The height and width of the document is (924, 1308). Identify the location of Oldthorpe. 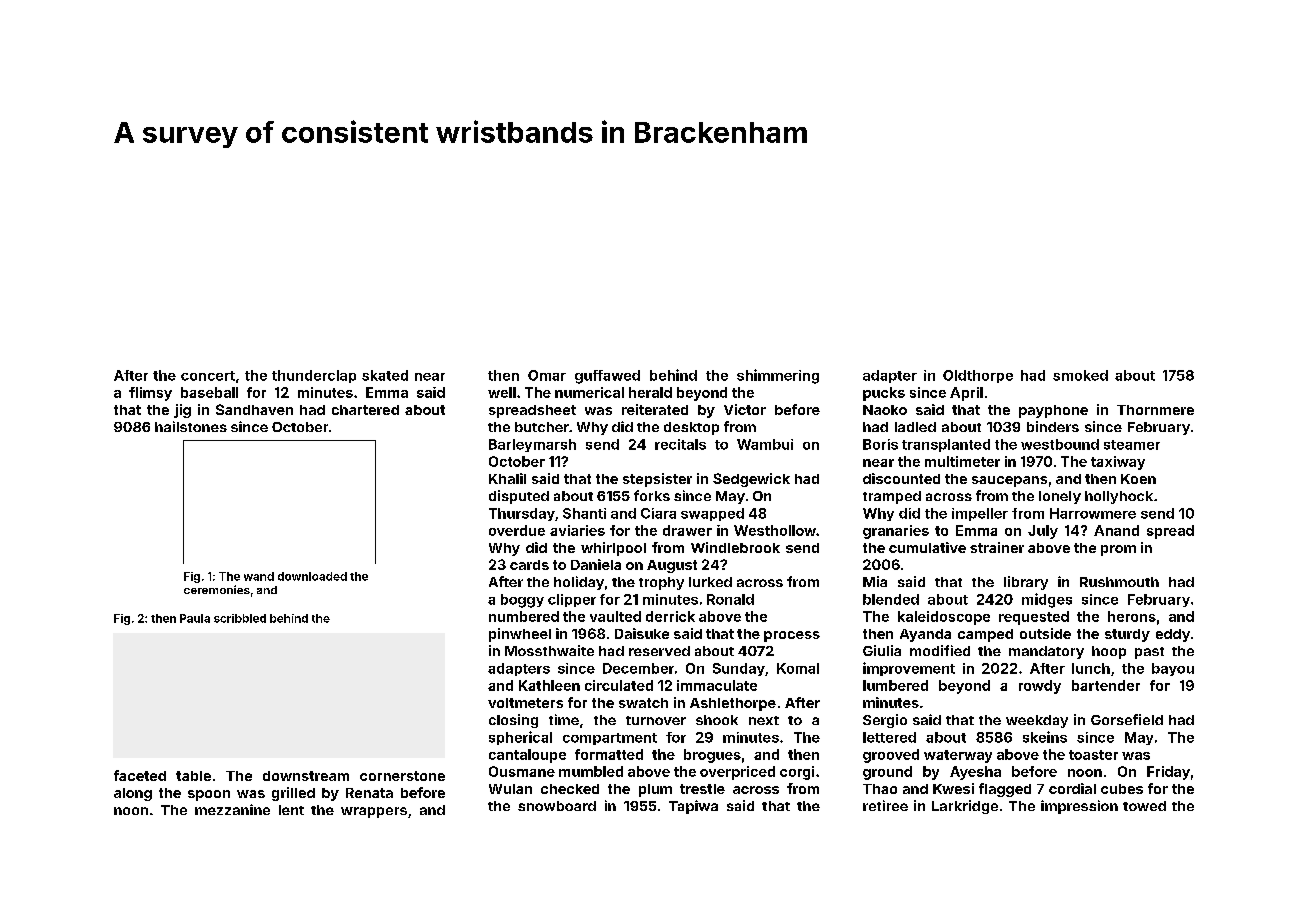
(978, 376).
